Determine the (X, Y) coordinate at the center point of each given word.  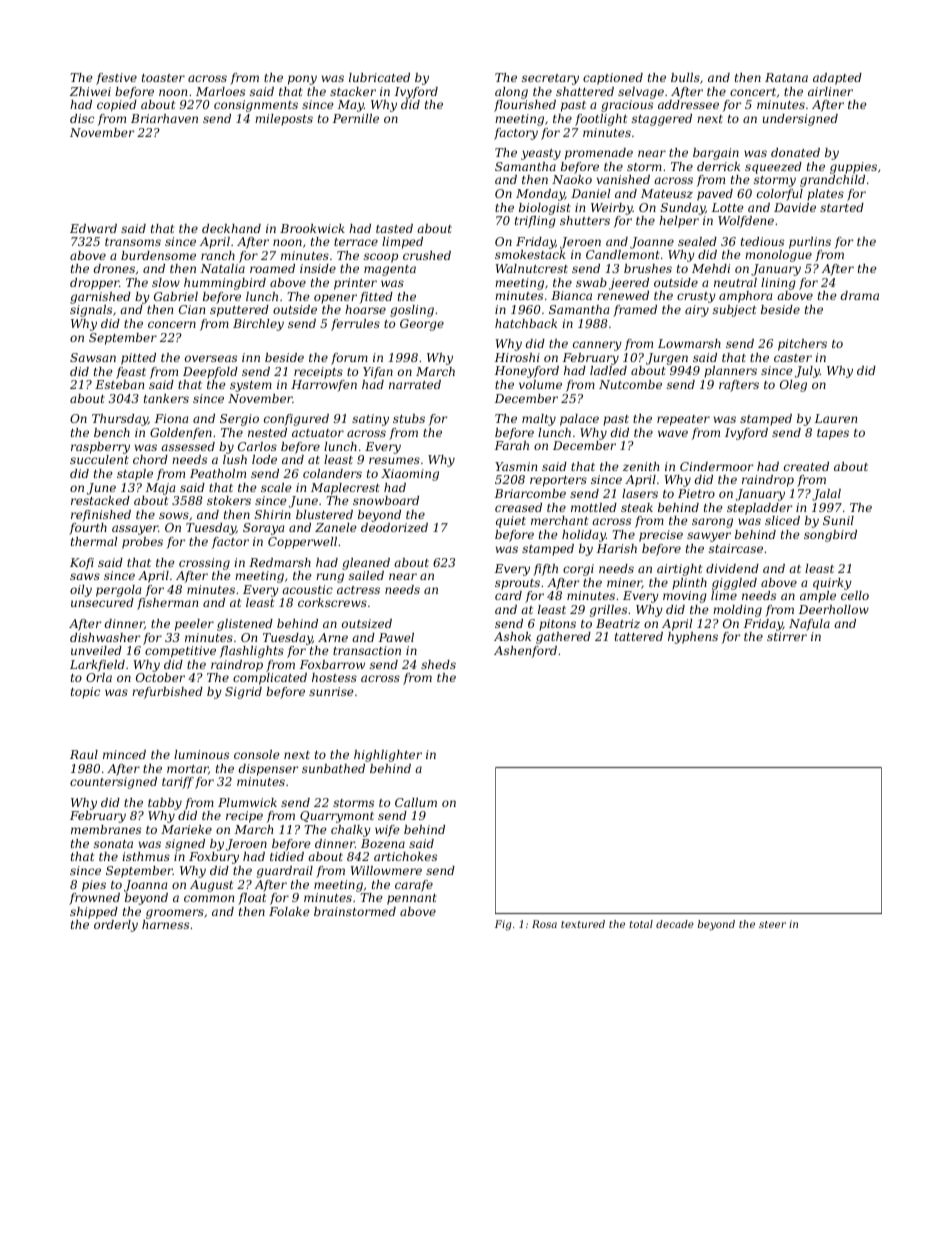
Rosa (544, 924)
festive (116, 79)
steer (772, 924)
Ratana (786, 77)
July (807, 372)
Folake (289, 911)
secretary (550, 79)
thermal (94, 541)
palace (579, 420)
